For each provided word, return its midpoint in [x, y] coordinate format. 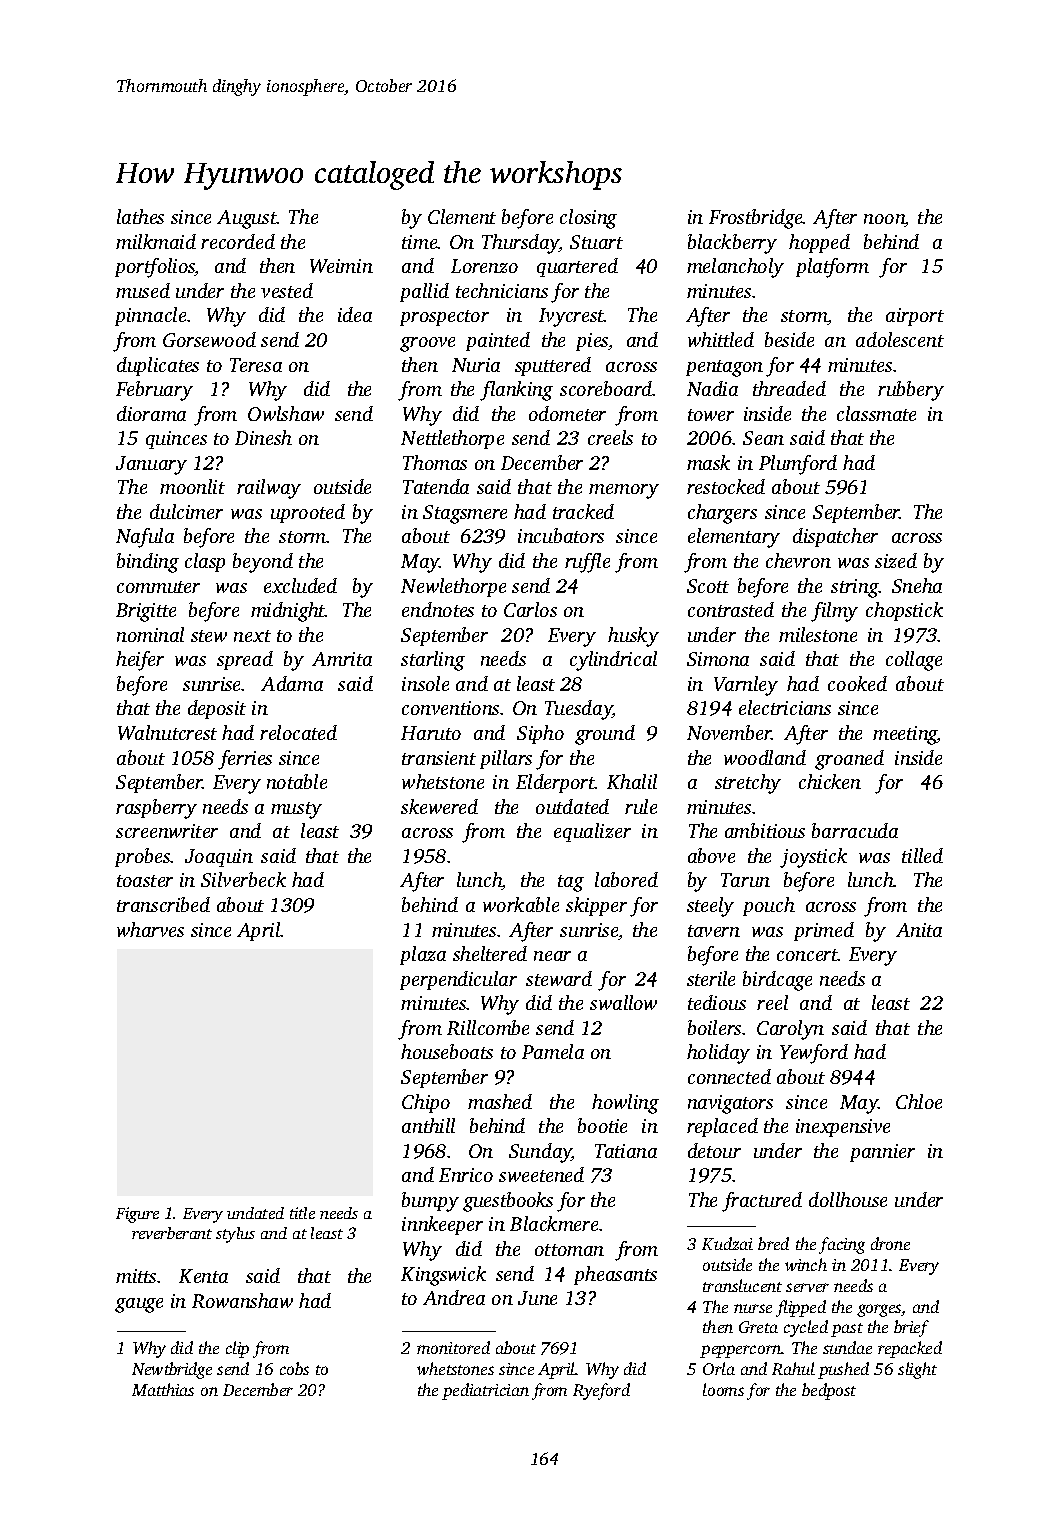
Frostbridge [756, 219]
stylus [235, 1235]
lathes [140, 216]
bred [773, 1243]
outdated [572, 806]
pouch [769, 906]
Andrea [454, 1297]
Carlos [530, 609]
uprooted [308, 513]
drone [890, 1243]
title [302, 1213]
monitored [453, 1347]
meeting [905, 735]
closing [588, 219]
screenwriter [167, 831]
